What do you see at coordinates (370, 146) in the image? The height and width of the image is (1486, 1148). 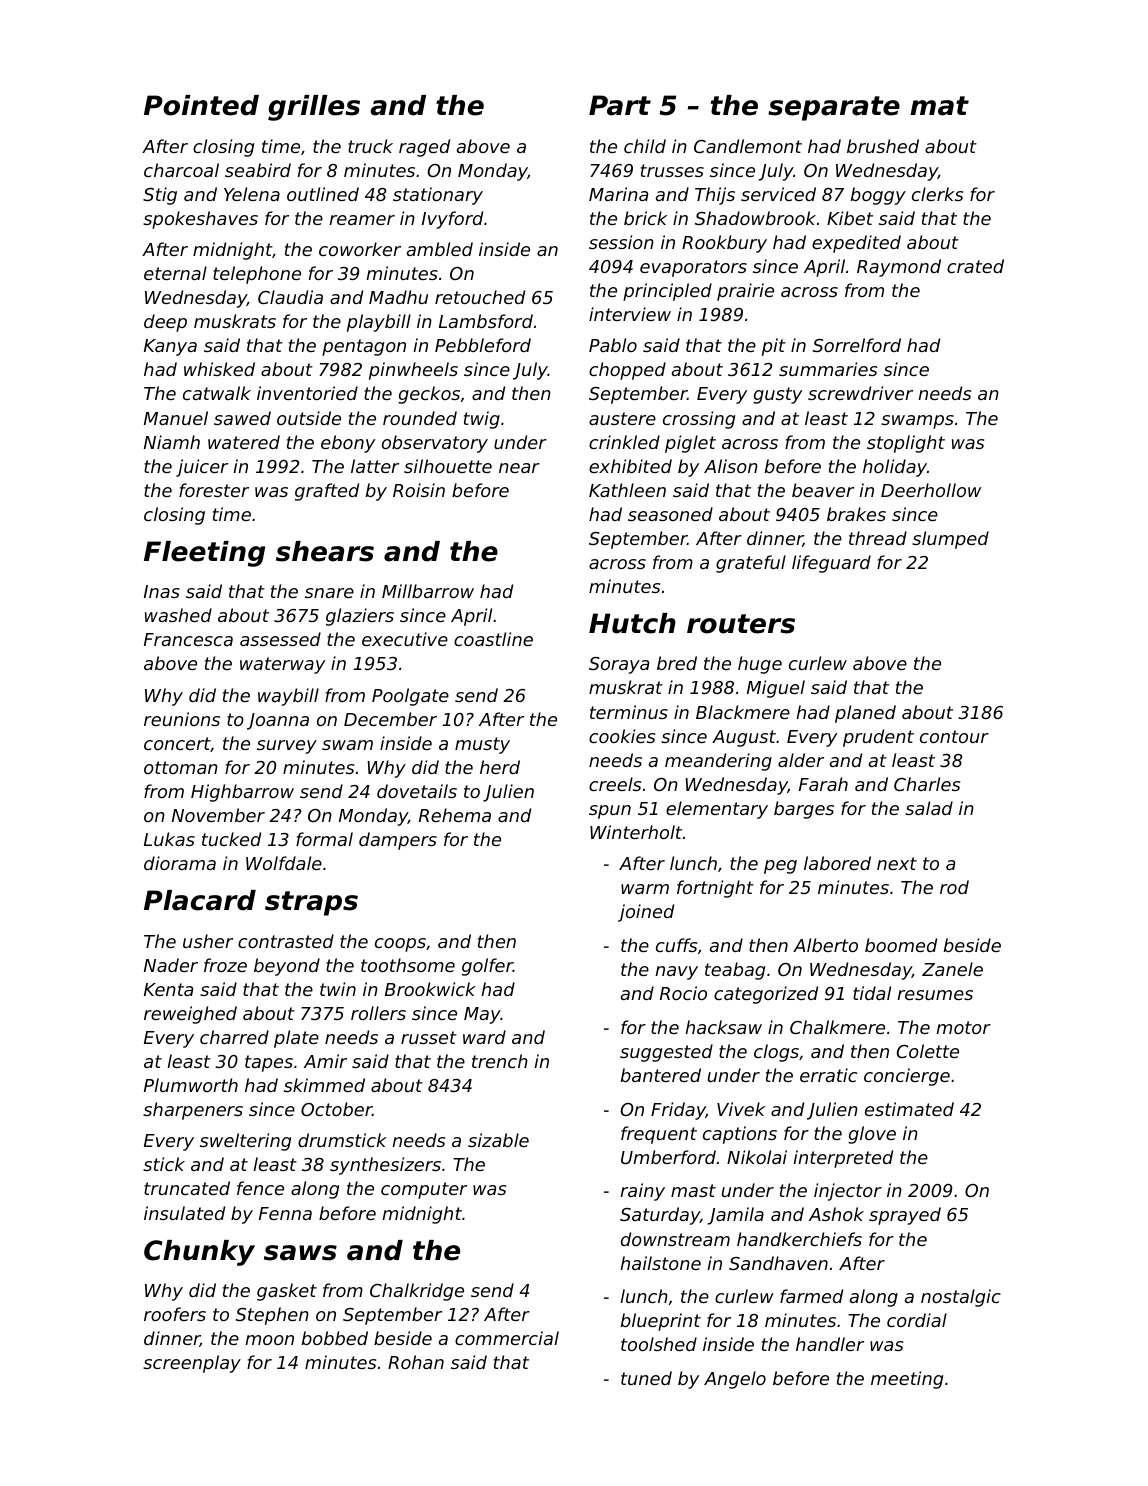 I see `truck` at bounding box center [370, 146].
